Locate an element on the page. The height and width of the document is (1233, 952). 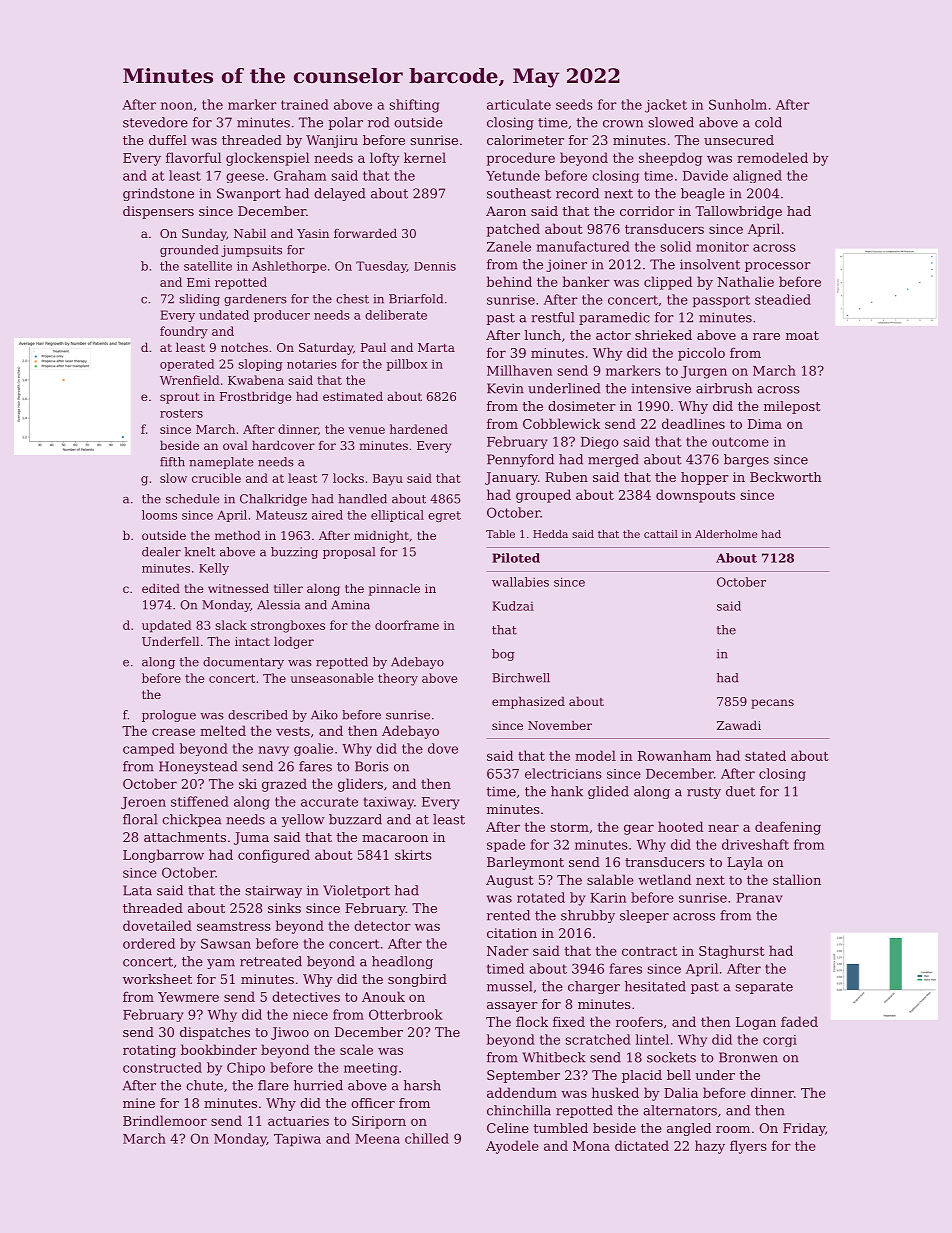
jacket is located at coordinates (666, 106).
